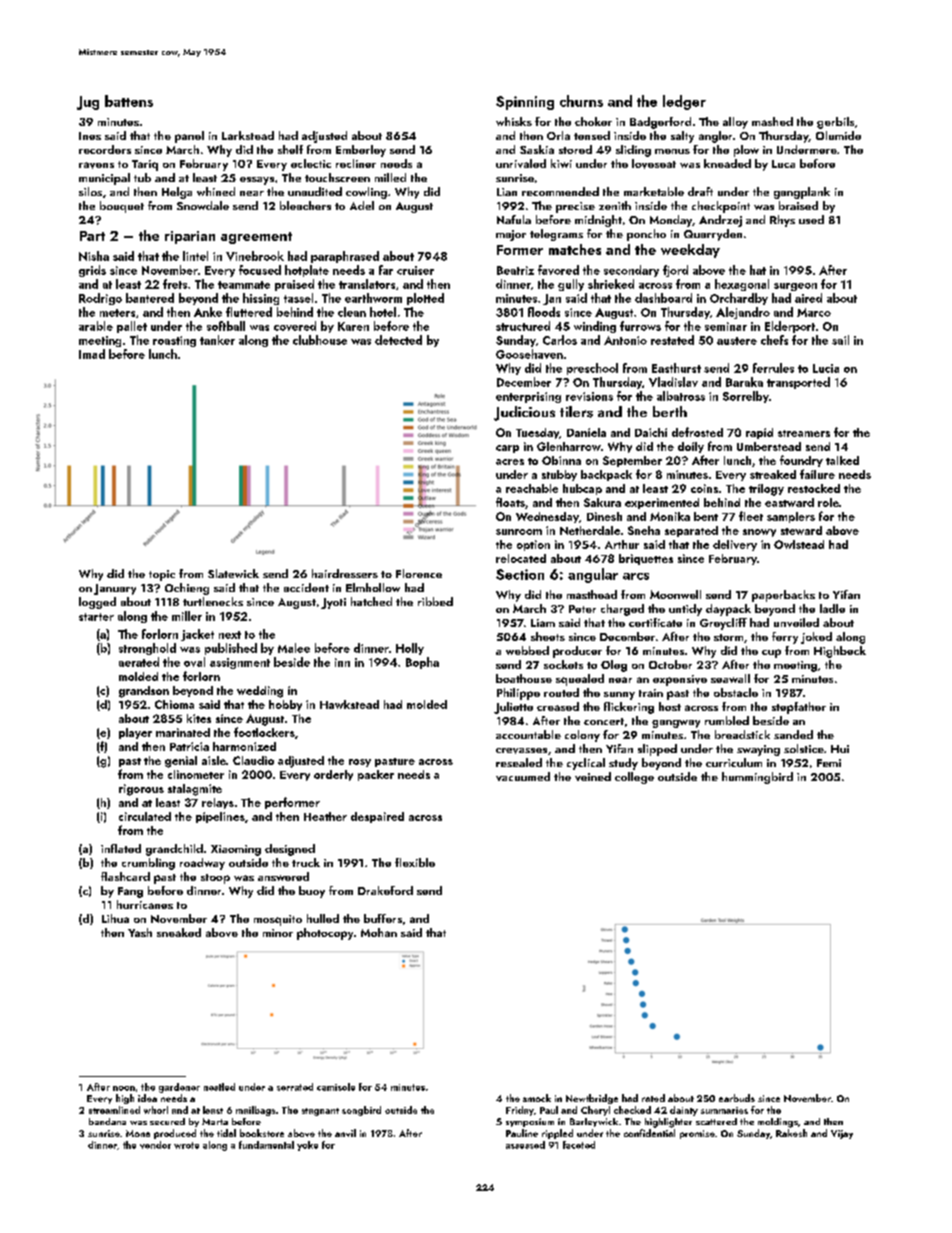 This image has height=1233, width=952. Describe the element at coordinates (649, 1133) in the image. I see `confidential` at that location.
